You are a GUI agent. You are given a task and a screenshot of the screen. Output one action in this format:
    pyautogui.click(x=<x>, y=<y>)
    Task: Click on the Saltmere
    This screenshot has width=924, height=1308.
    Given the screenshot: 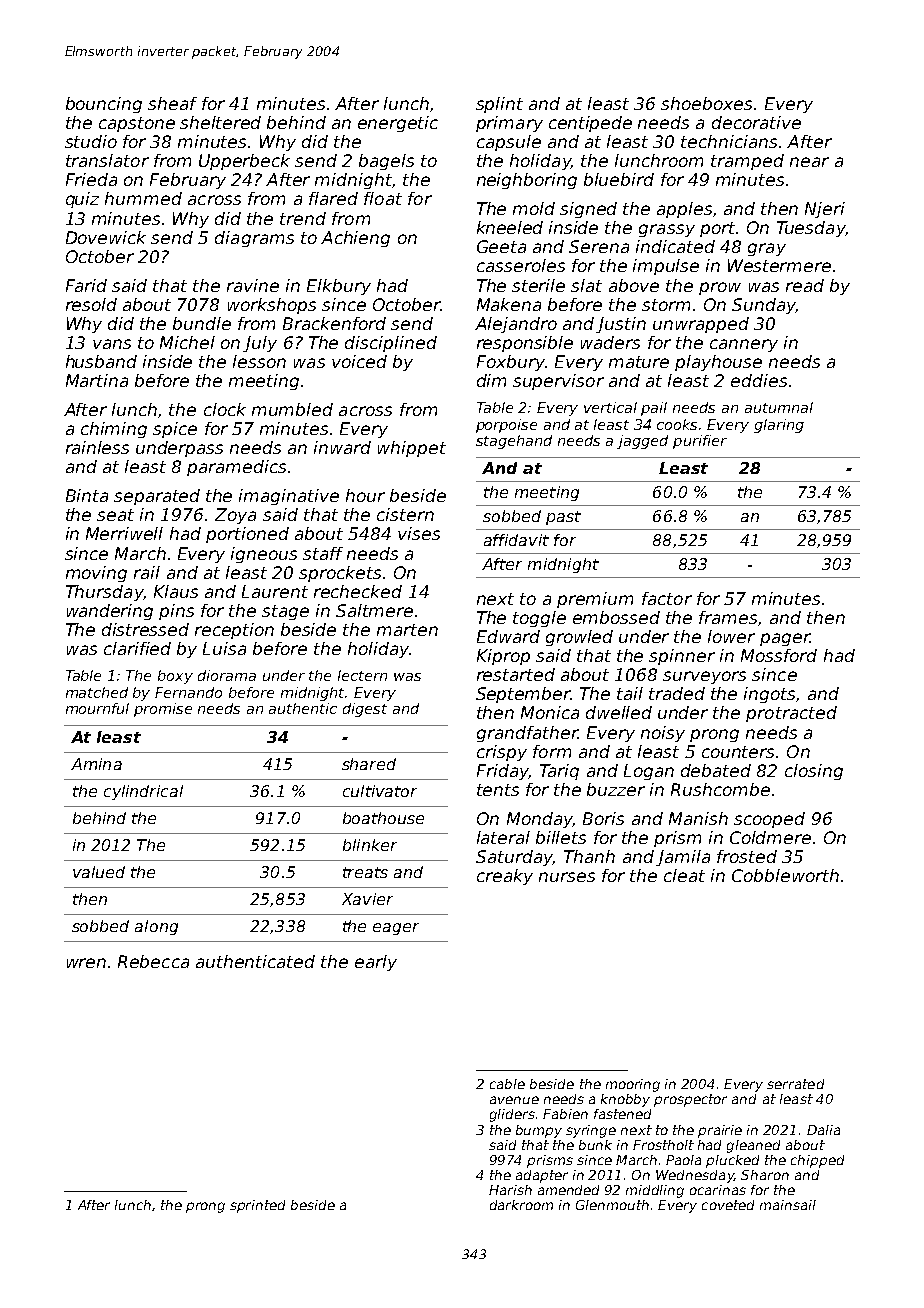 What is the action you would take?
    pyautogui.click(x=374, y=610)
